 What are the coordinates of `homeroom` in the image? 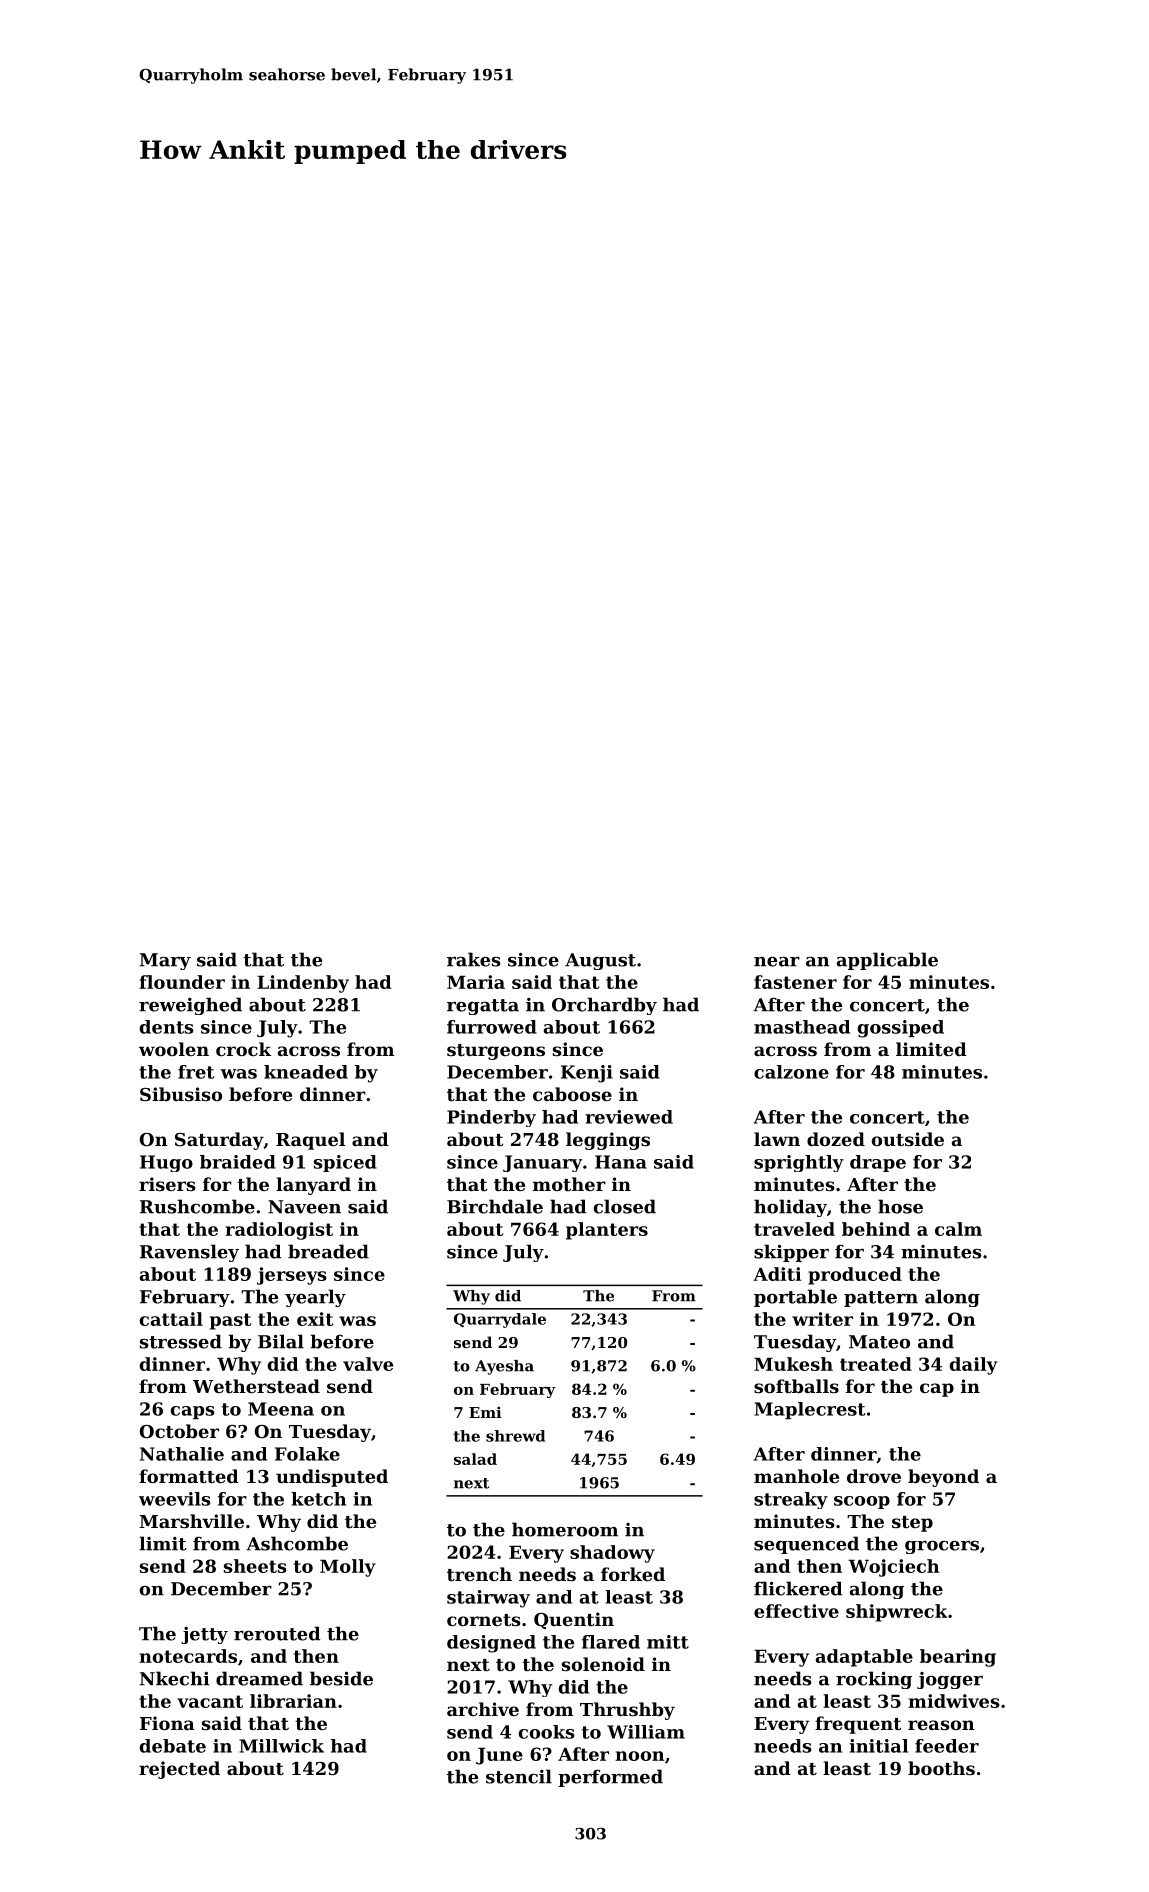 It's located at (565, 1529).
